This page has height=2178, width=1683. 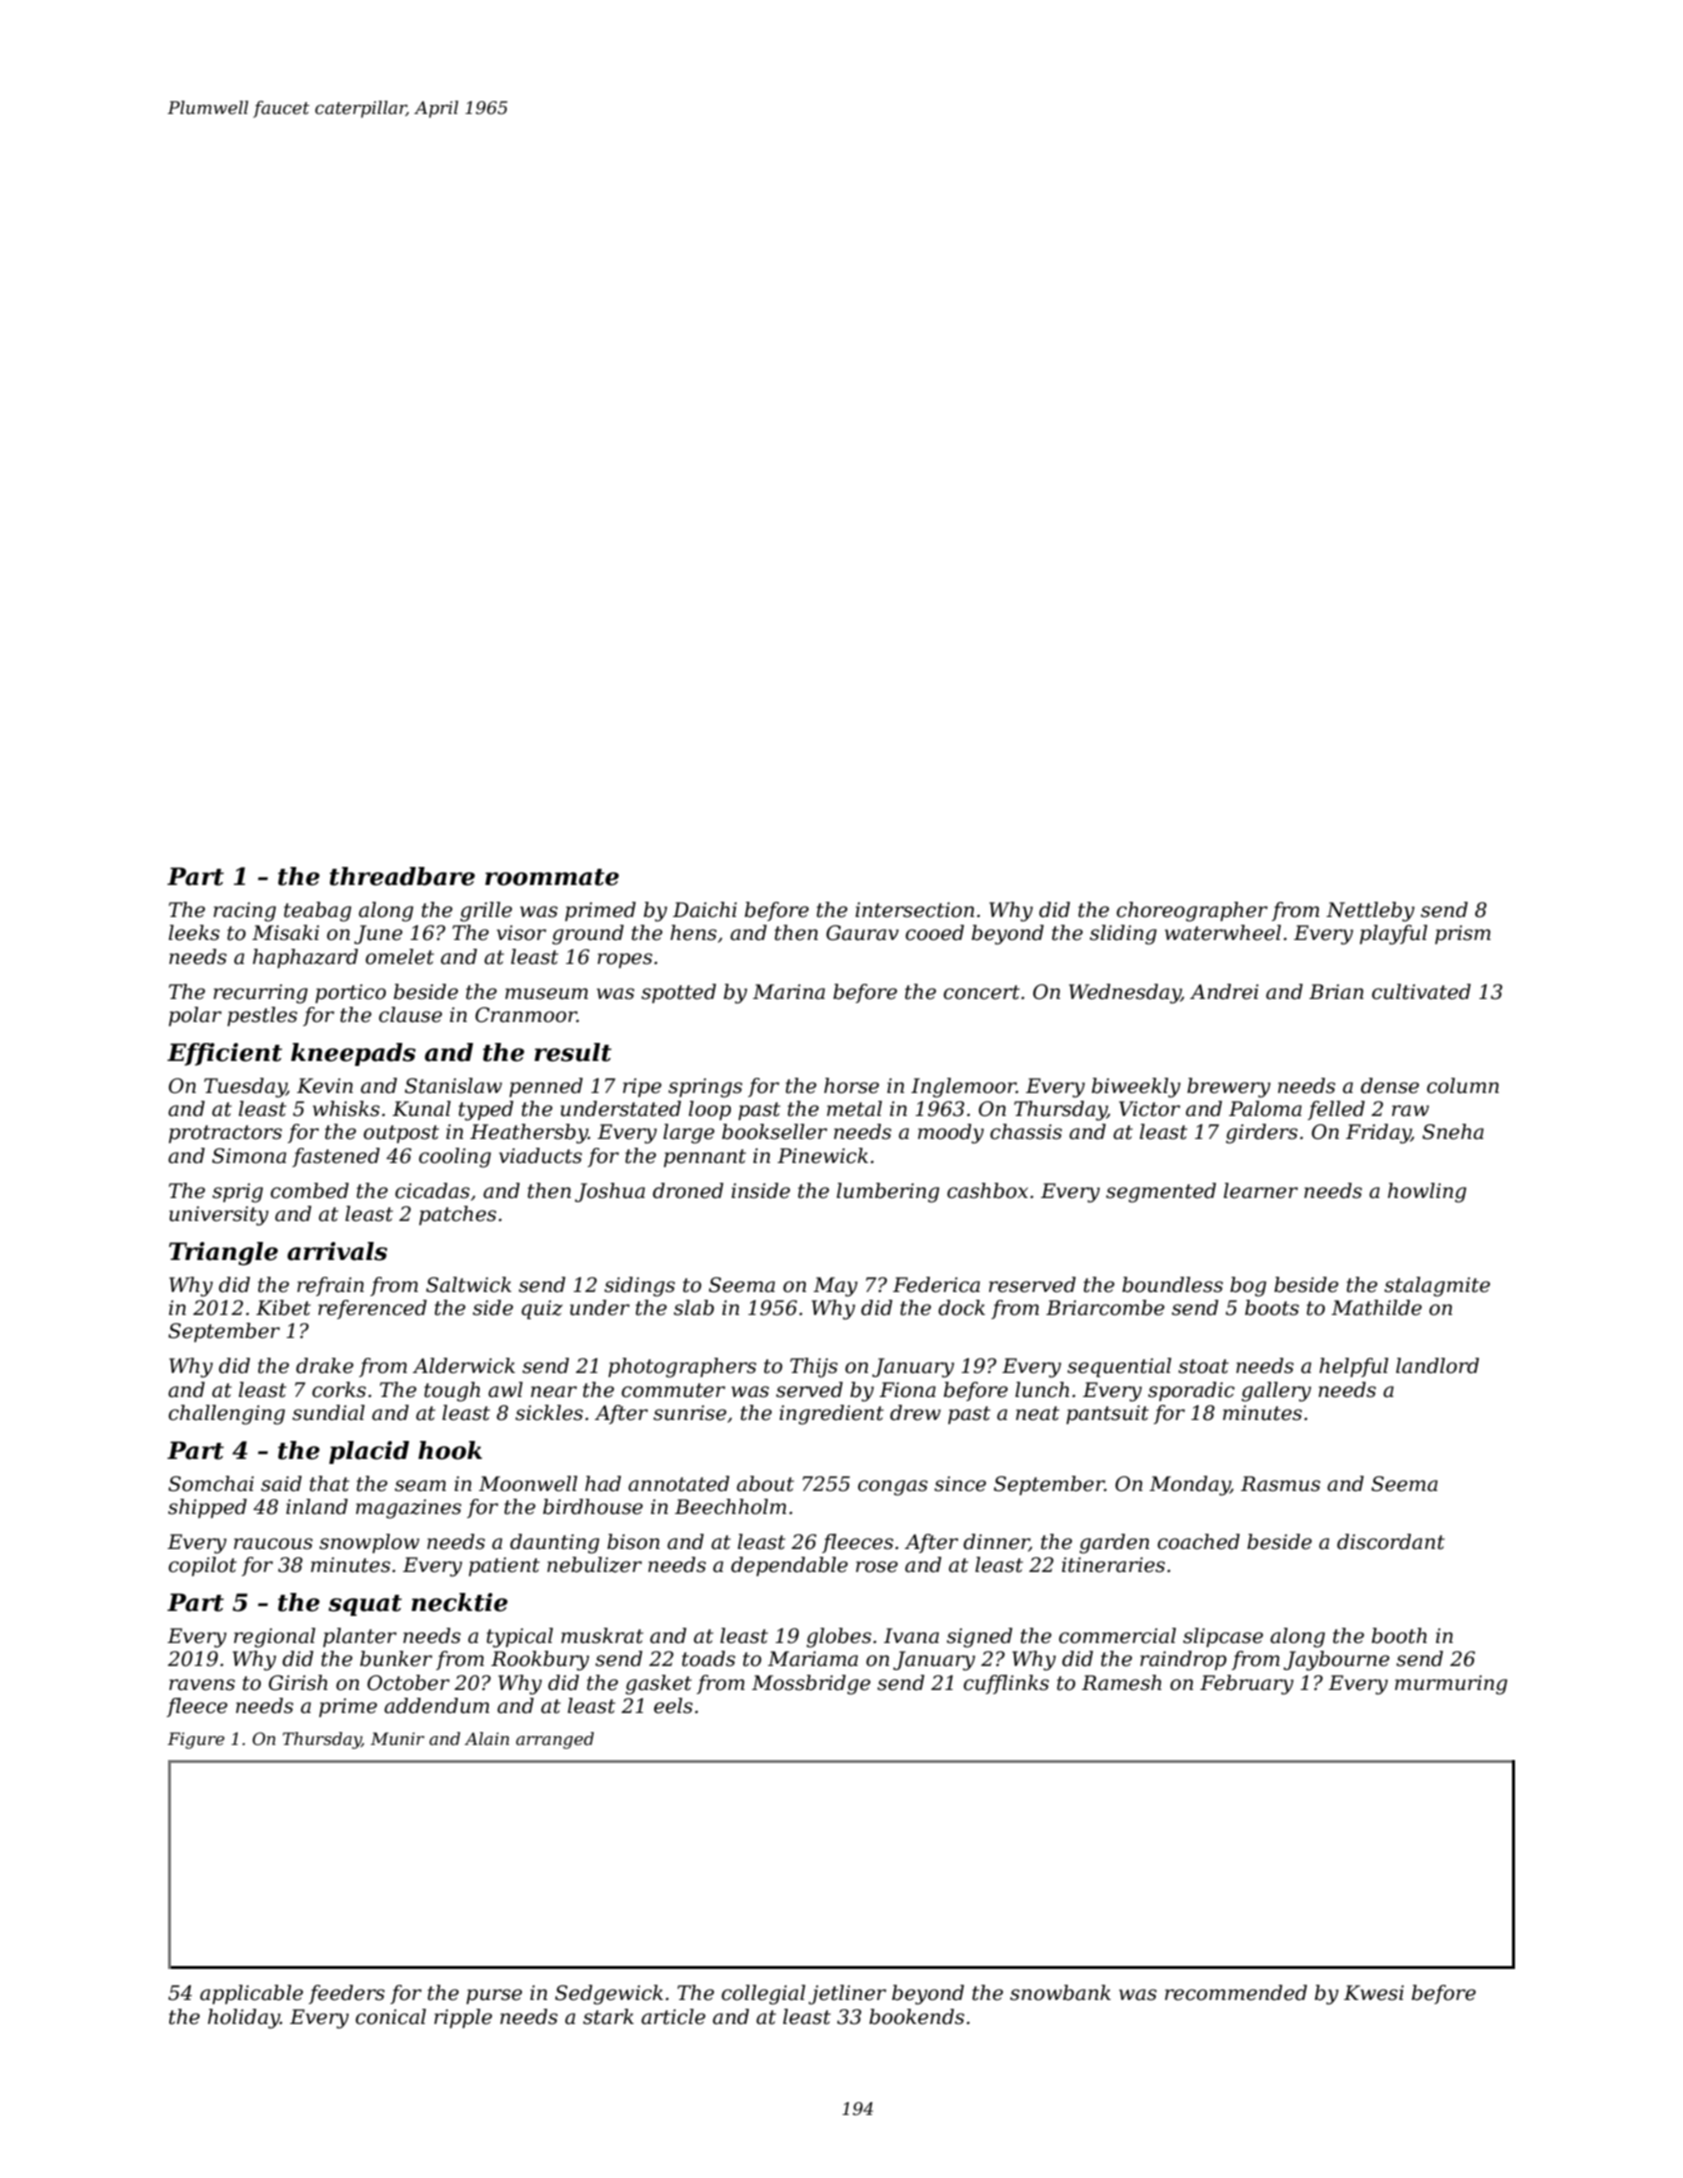 What do you see at coordinates (914, 910) in the page?
I see `intersection` at bounding box center [914, 910].
